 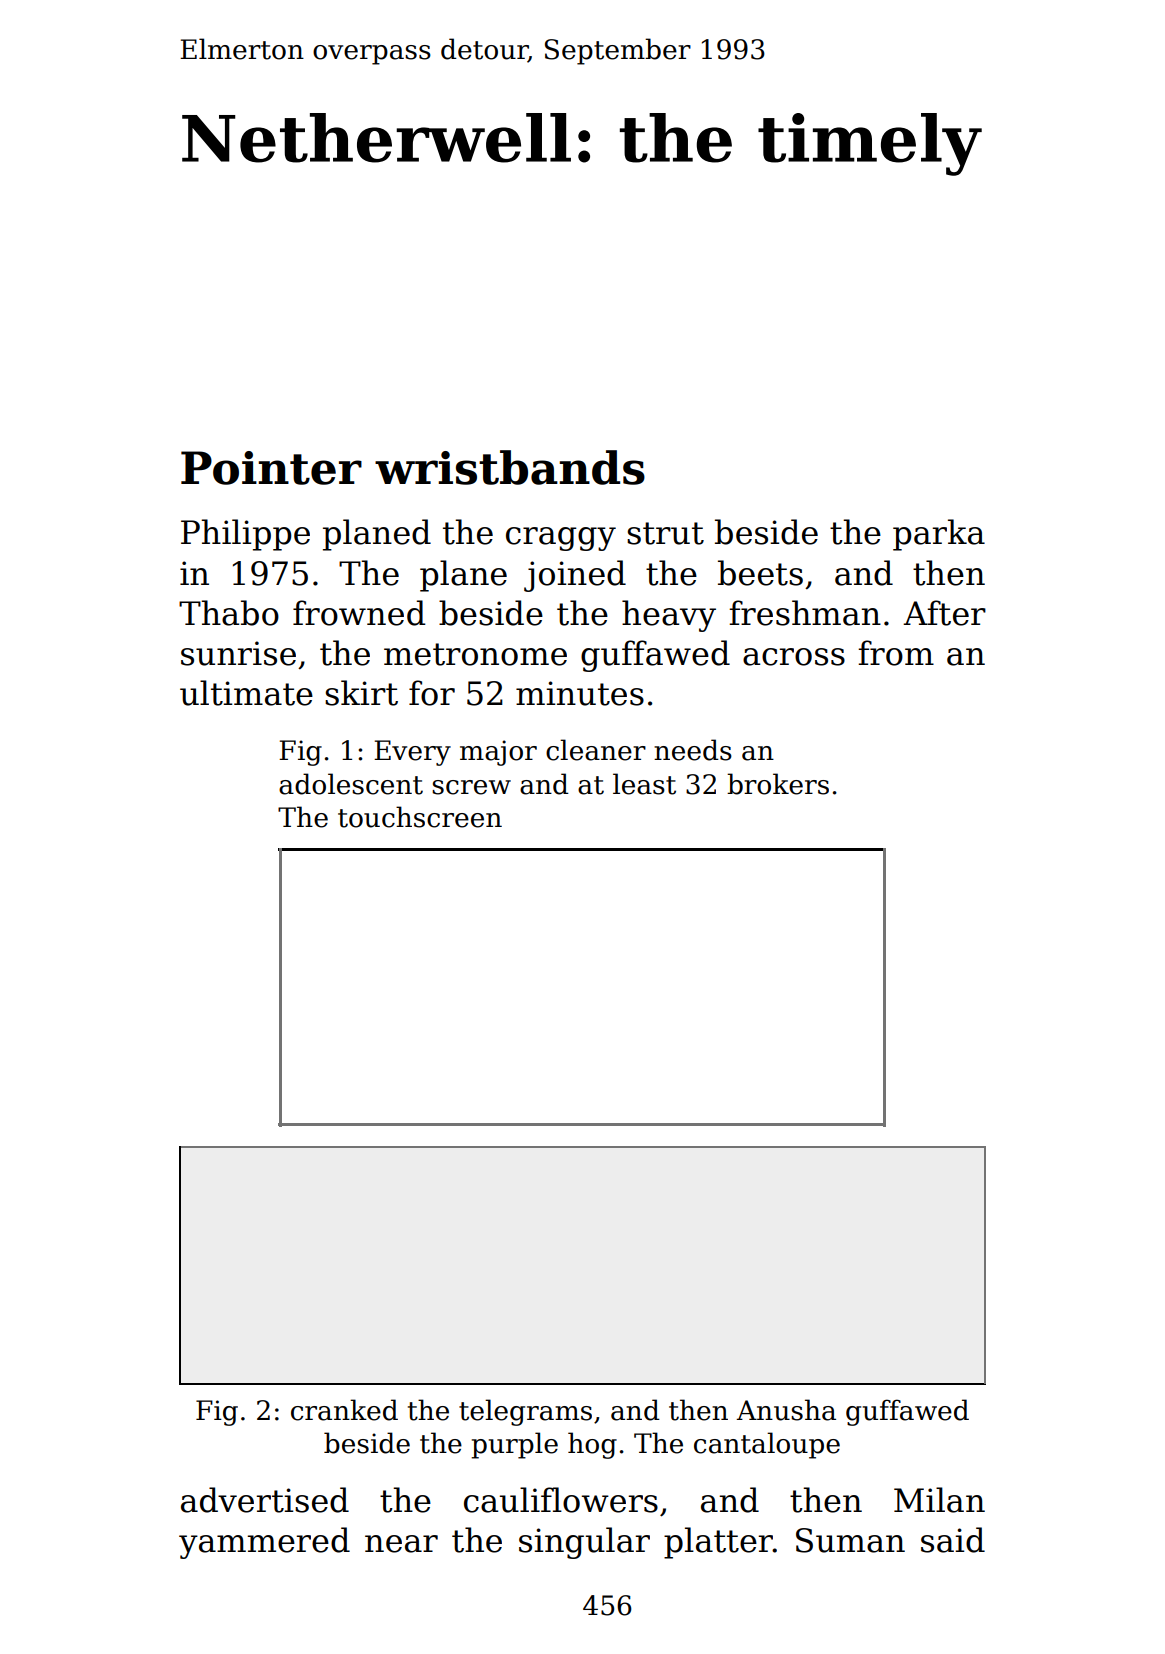 What do you see at coordinates (471, 787) in the screenshot?
I see `screw` at bounding box center [471, 787].
